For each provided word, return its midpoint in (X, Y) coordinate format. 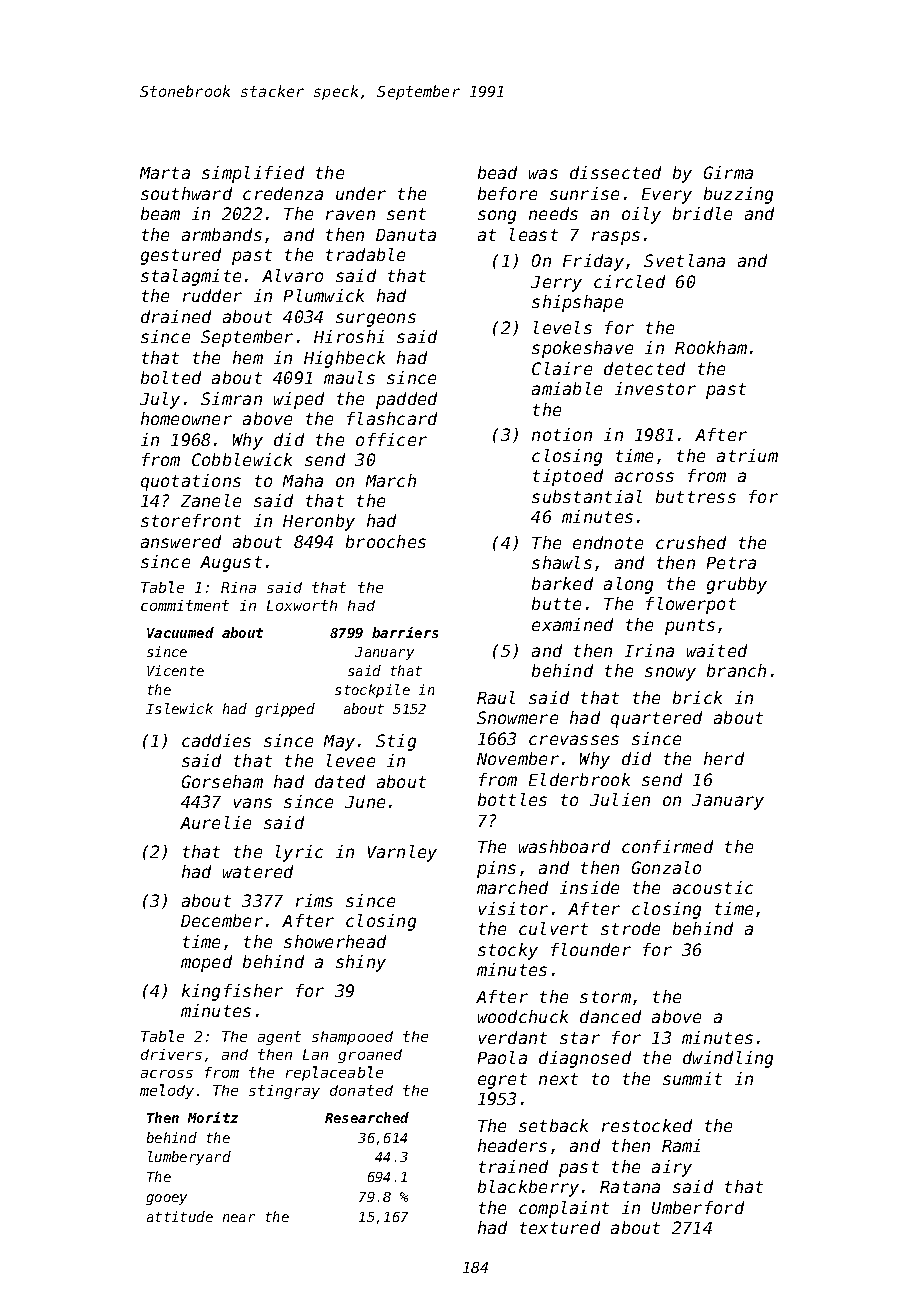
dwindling (728, 1059)
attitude (180, 1216)
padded (406, 400)
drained (176, 316)
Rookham (711, 347)
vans (253, 803)
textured (560, 1227)
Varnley (402, 853)
